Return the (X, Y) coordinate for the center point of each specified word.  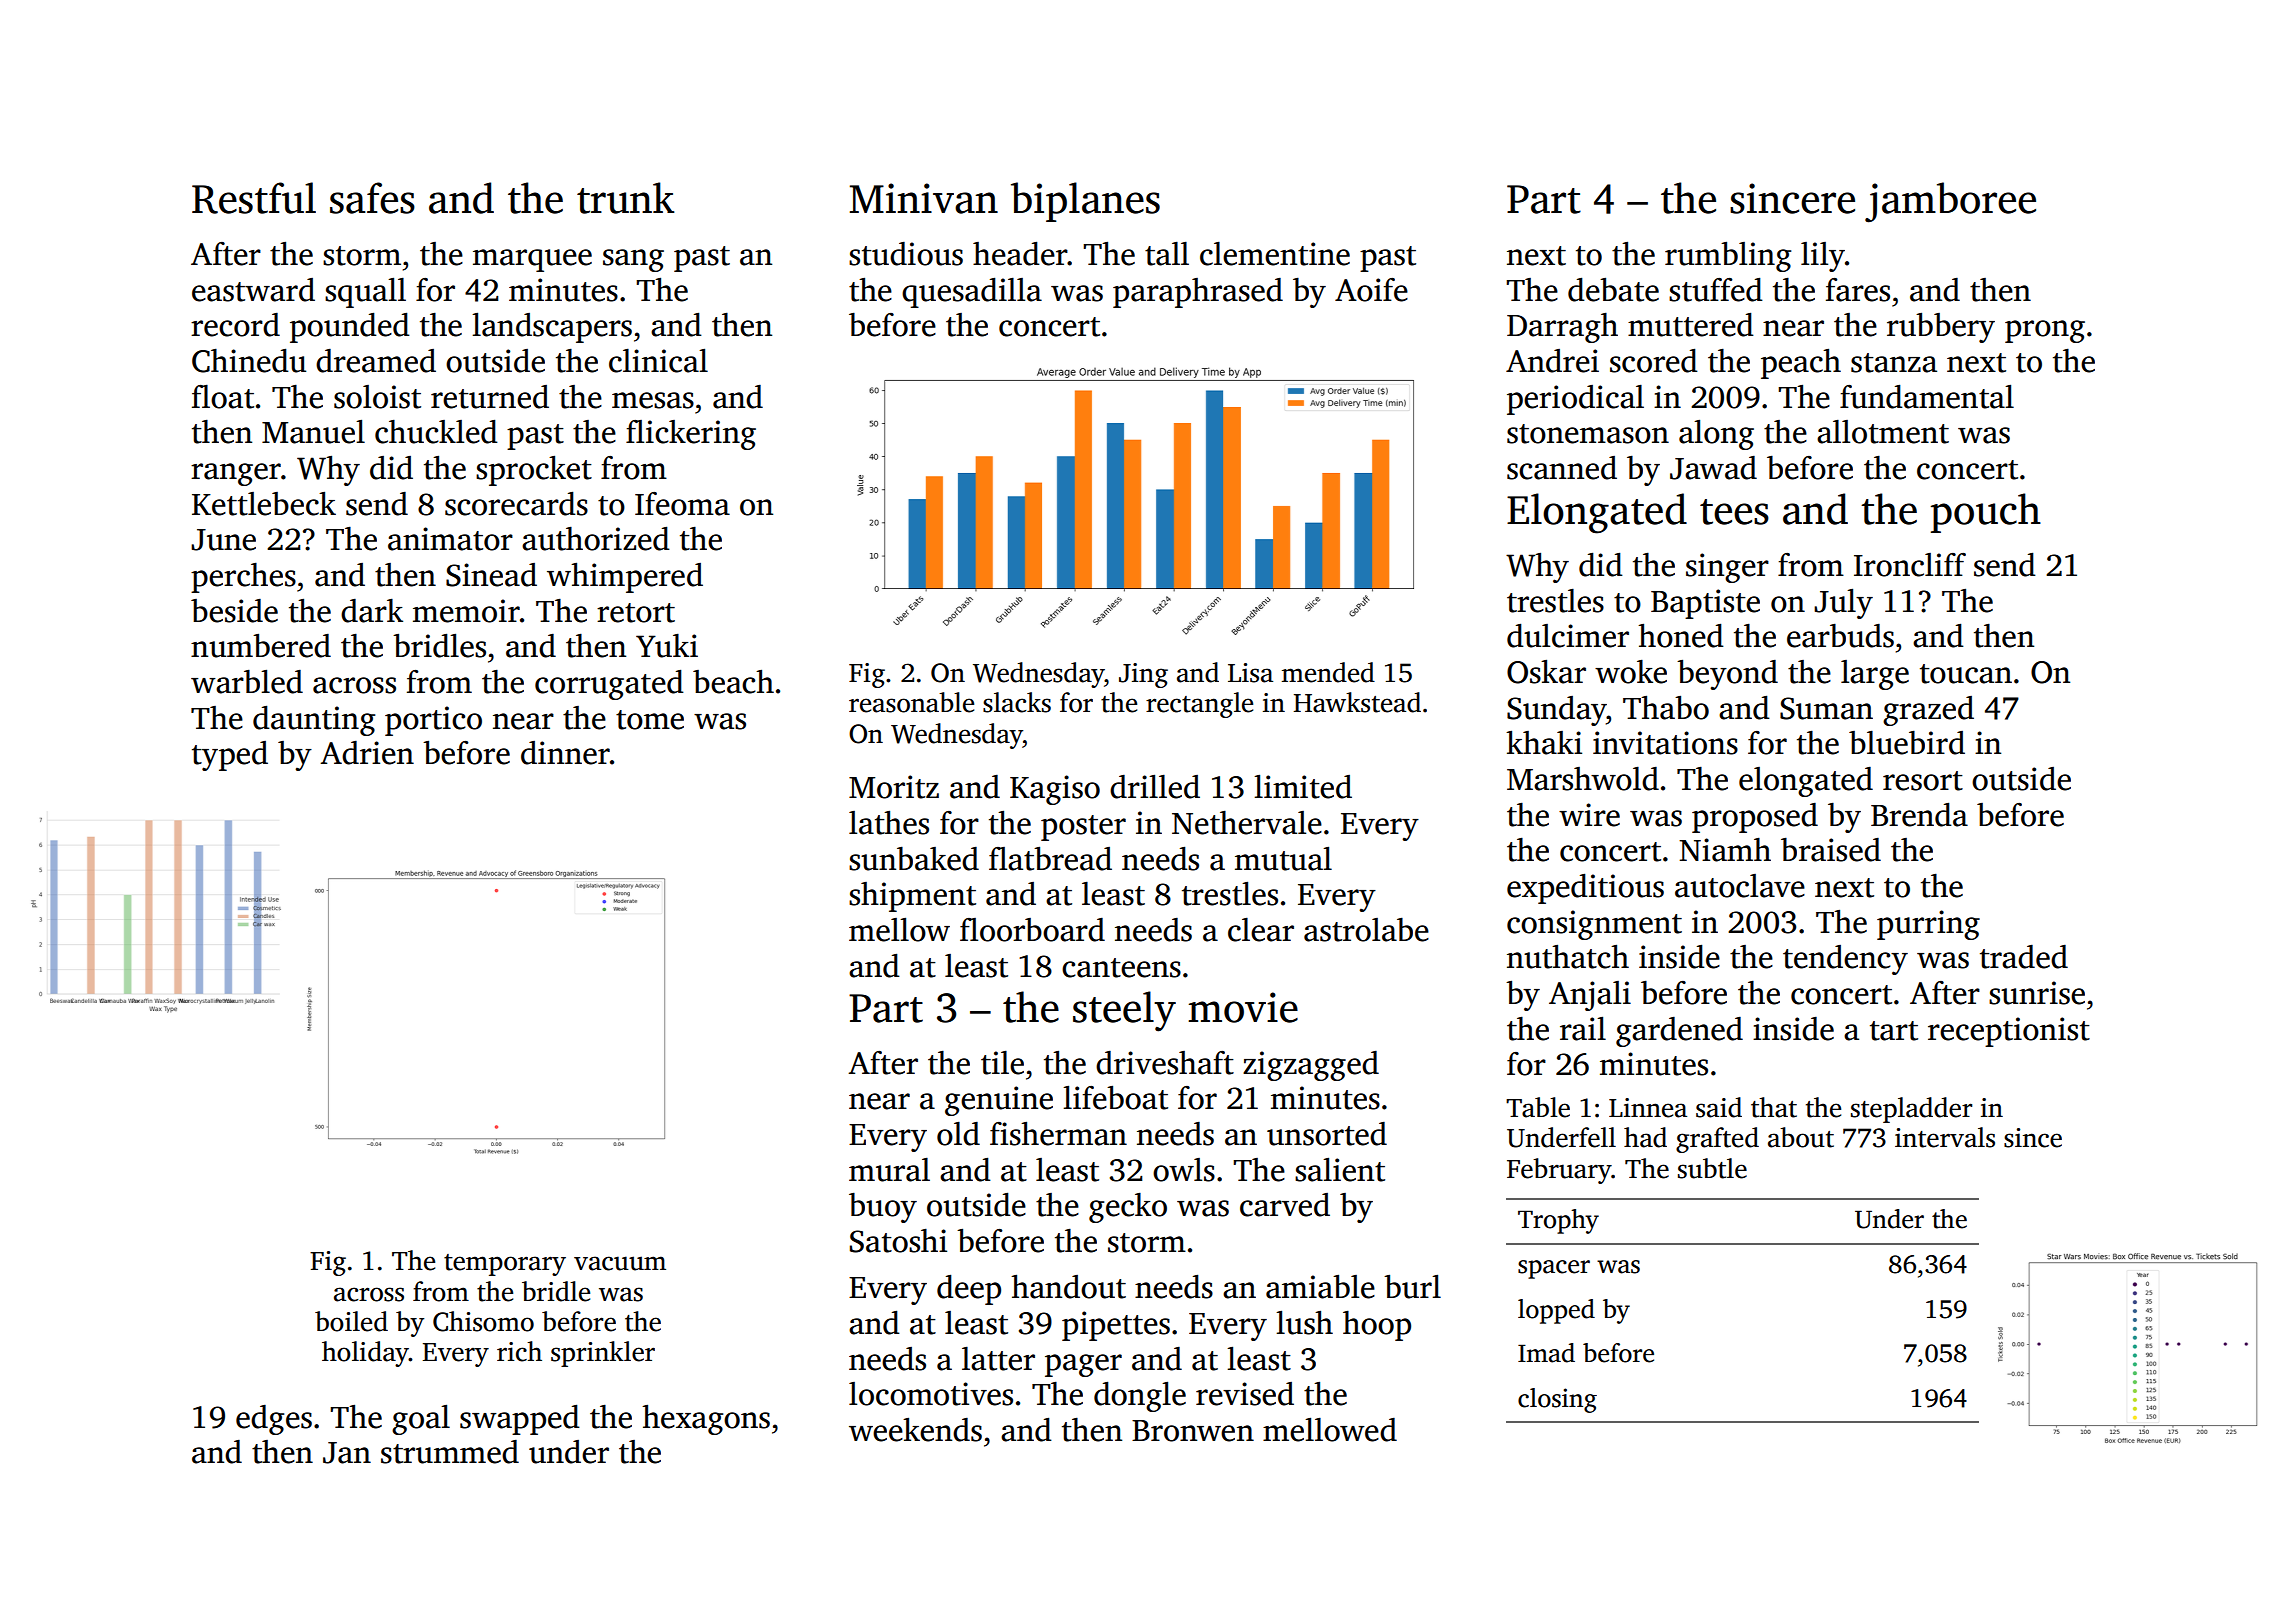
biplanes (1085, 202)
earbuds (1840, 636)
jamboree (1950, 202)
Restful (254, 198)
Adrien (367, 753)
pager (1083, 1365)
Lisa (1250, 673)
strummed (450, 1452)
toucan (1966, 674)
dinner (565, 753)
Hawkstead (1357, 702)
